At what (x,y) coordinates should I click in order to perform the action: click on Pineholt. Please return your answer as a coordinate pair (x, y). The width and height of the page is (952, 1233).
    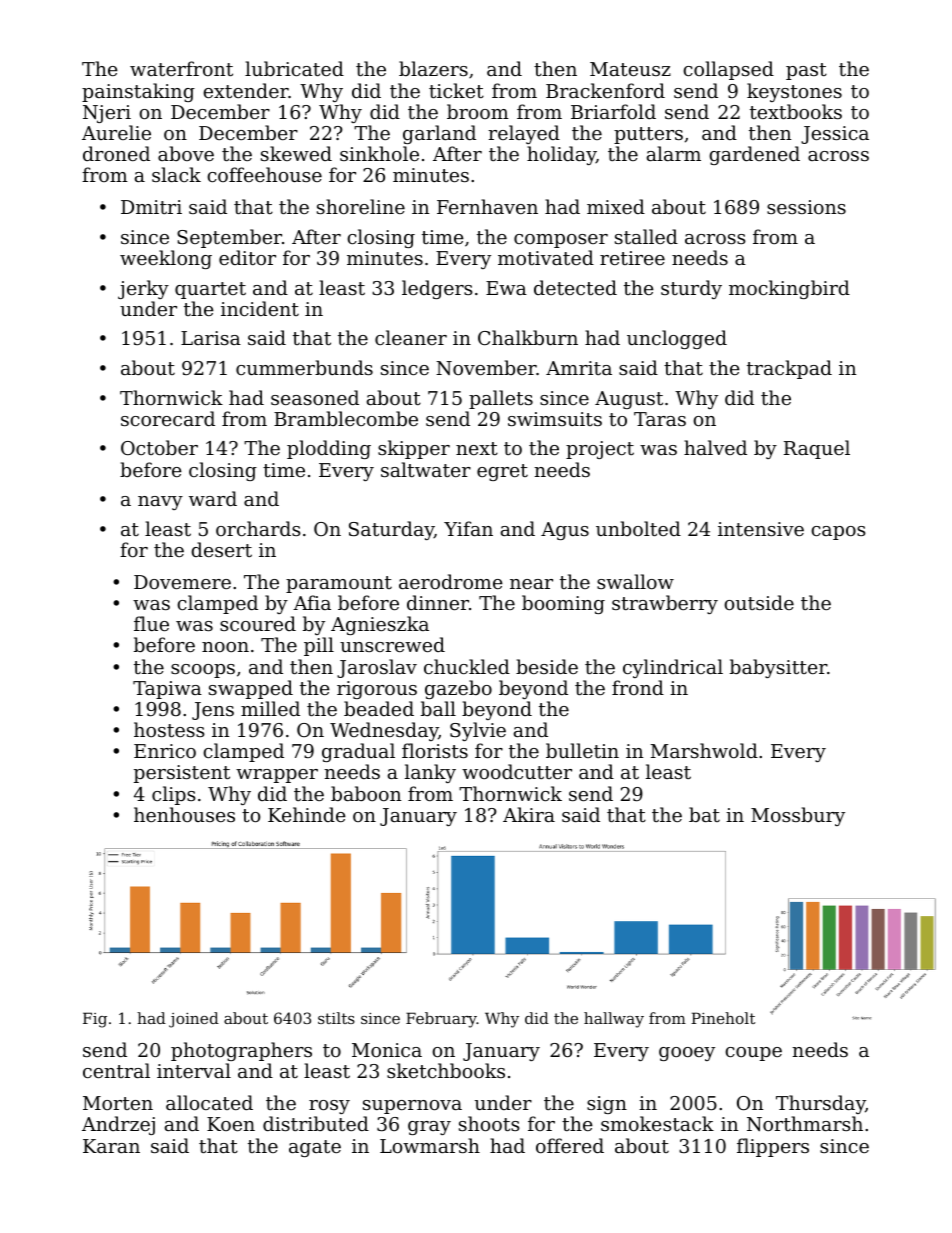
    Looking at the image, I should click on (723, 1018).
